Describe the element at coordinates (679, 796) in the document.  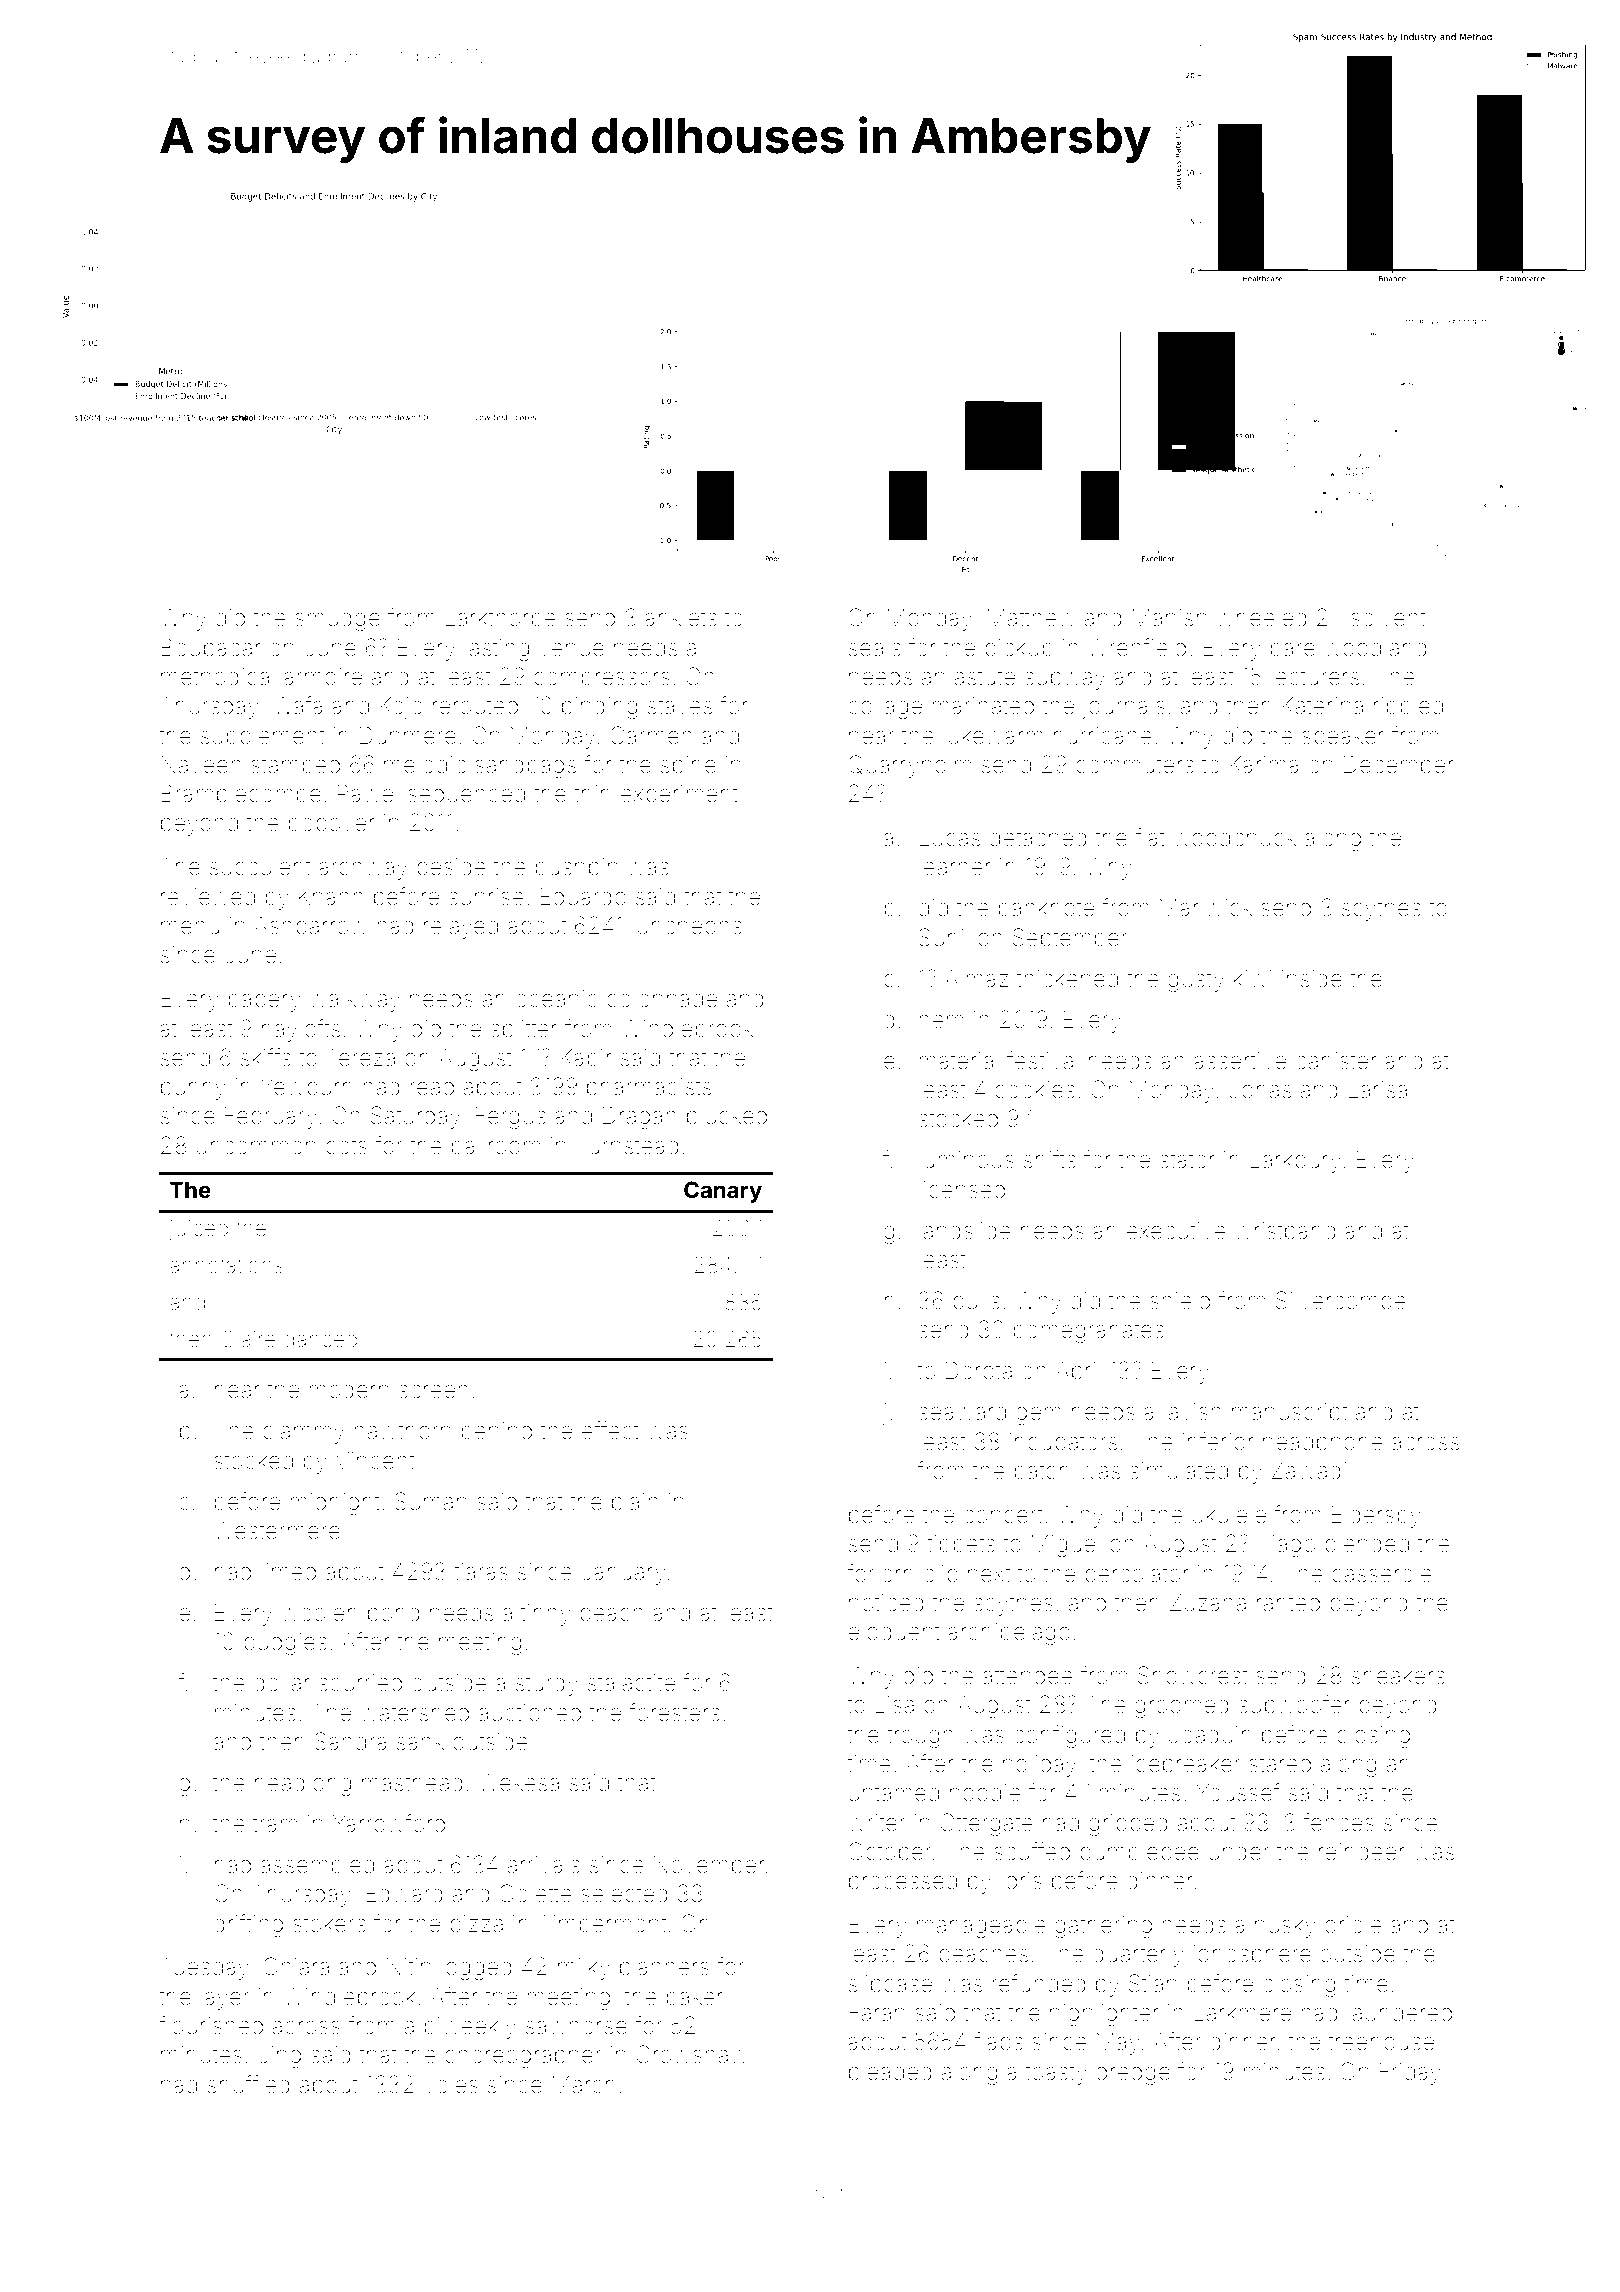
I see `experiment` at that location.
